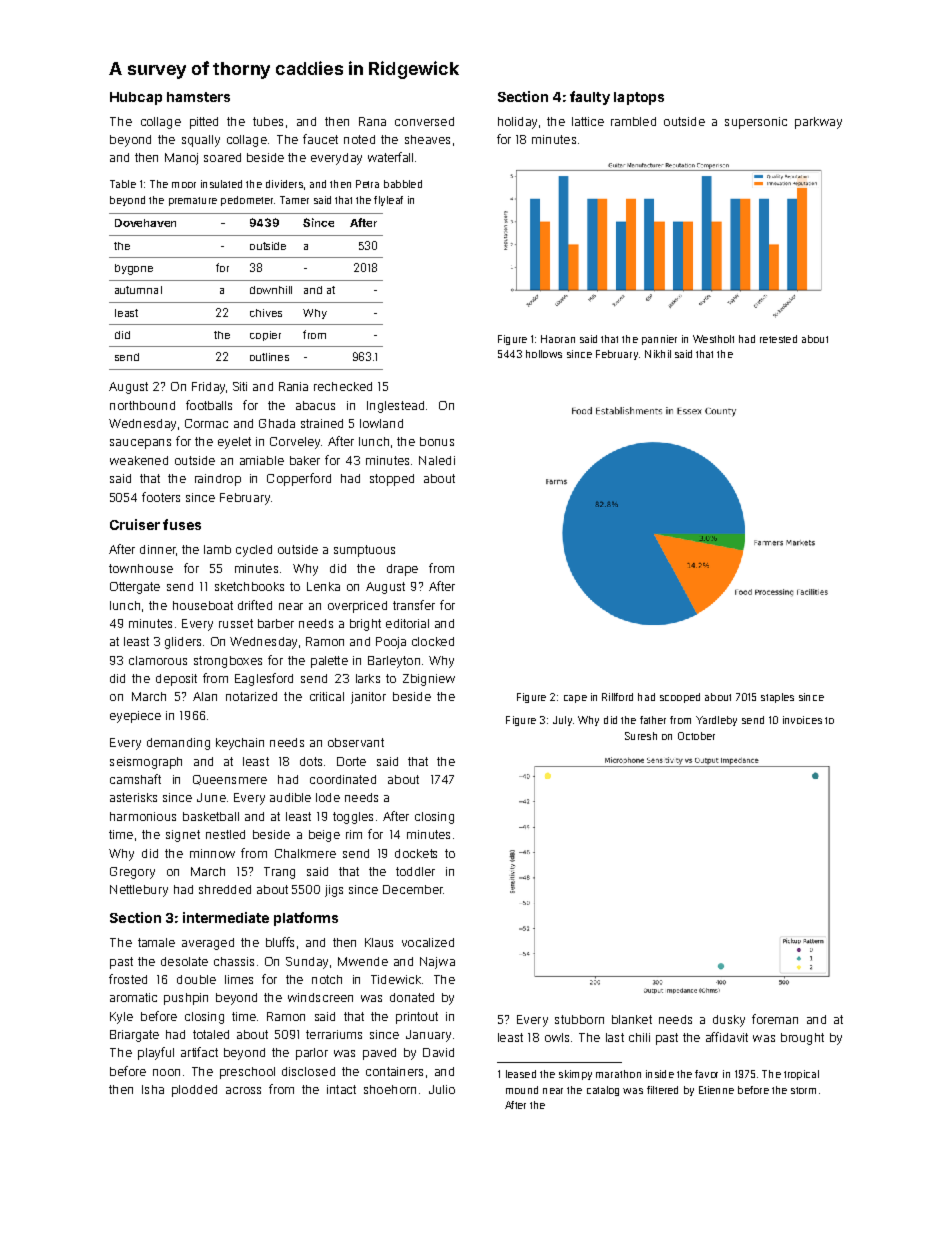 This image has width=952, height=1233. I want to click on Nikhil, so click(658, 354).
